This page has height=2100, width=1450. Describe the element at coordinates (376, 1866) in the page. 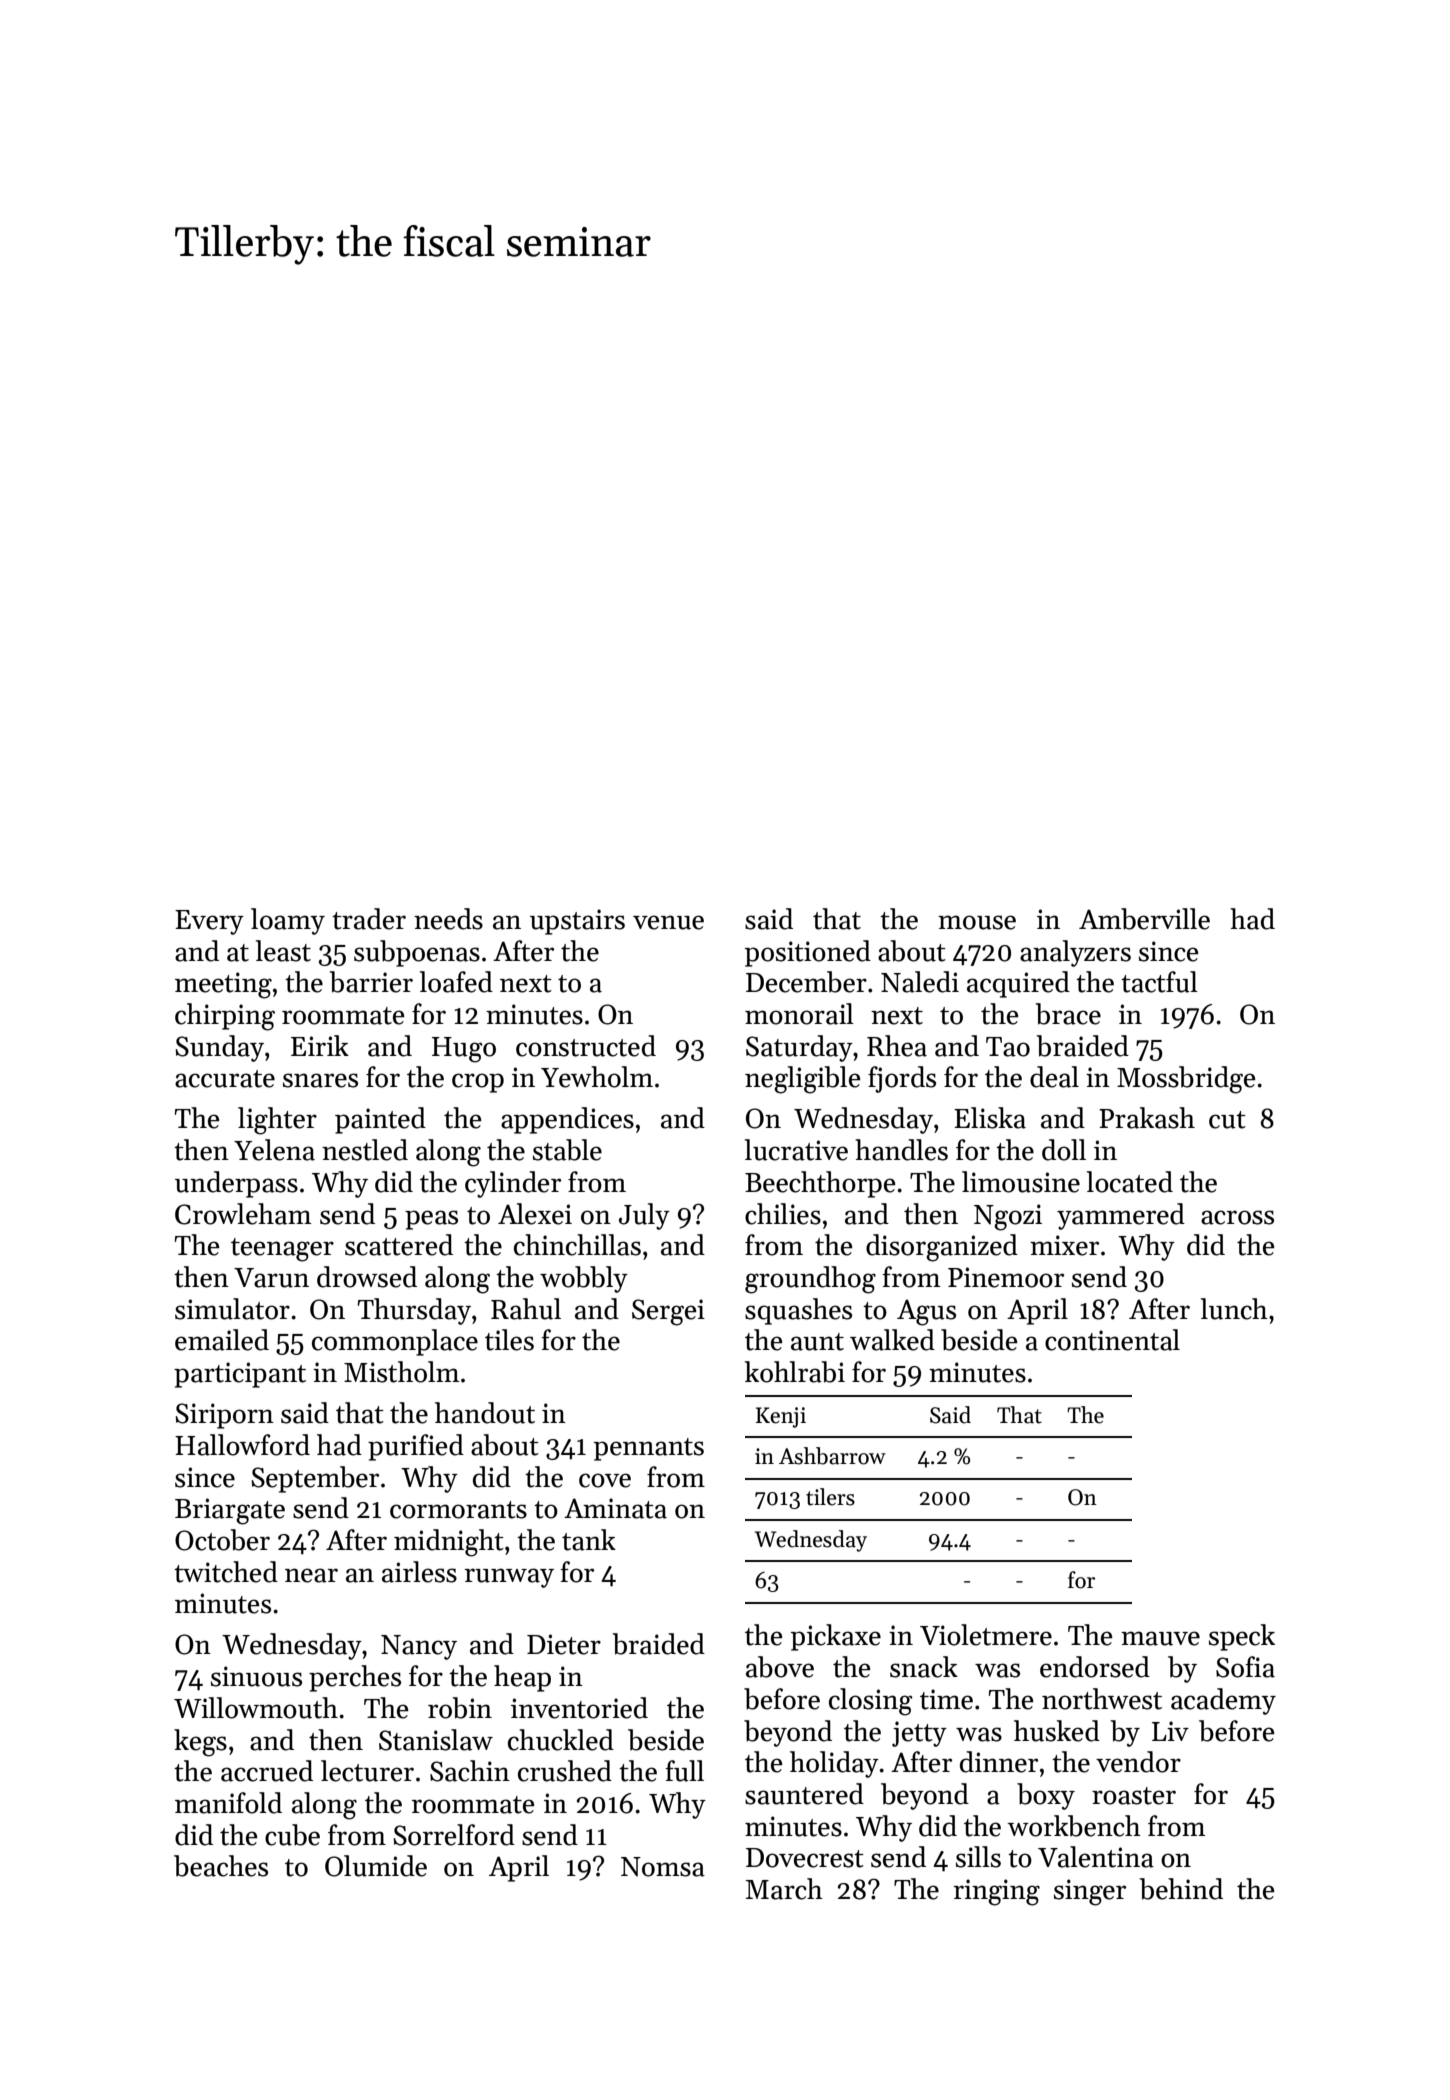

I see `Olumide` at that location.
